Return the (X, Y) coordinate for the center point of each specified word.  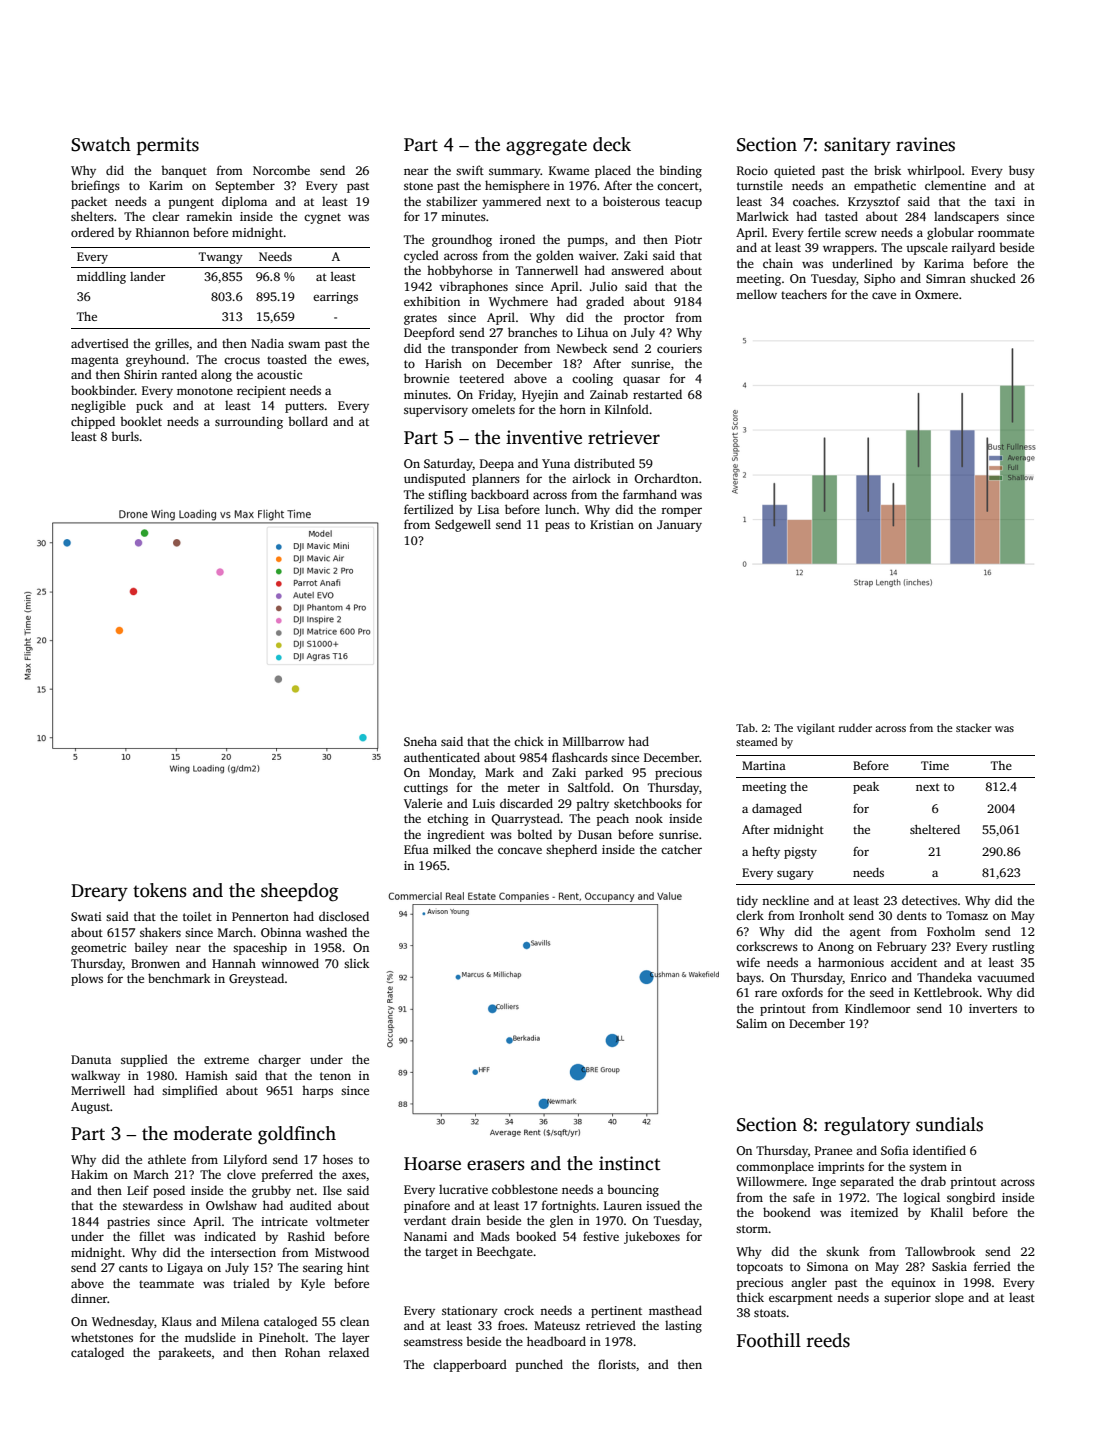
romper (682, 512)
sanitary (857, 146)
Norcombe (281, 170)
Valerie (423, 803)
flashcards (580, 757)
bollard (308, 421)
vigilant (816, 729)
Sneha (420, 741)
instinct (630, 1163)
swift (470, 170)
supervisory (436, 411)
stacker (974, 727)
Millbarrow (594, 741)
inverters (993, 1008)
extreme (226, 1060)
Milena (240, 1321)
